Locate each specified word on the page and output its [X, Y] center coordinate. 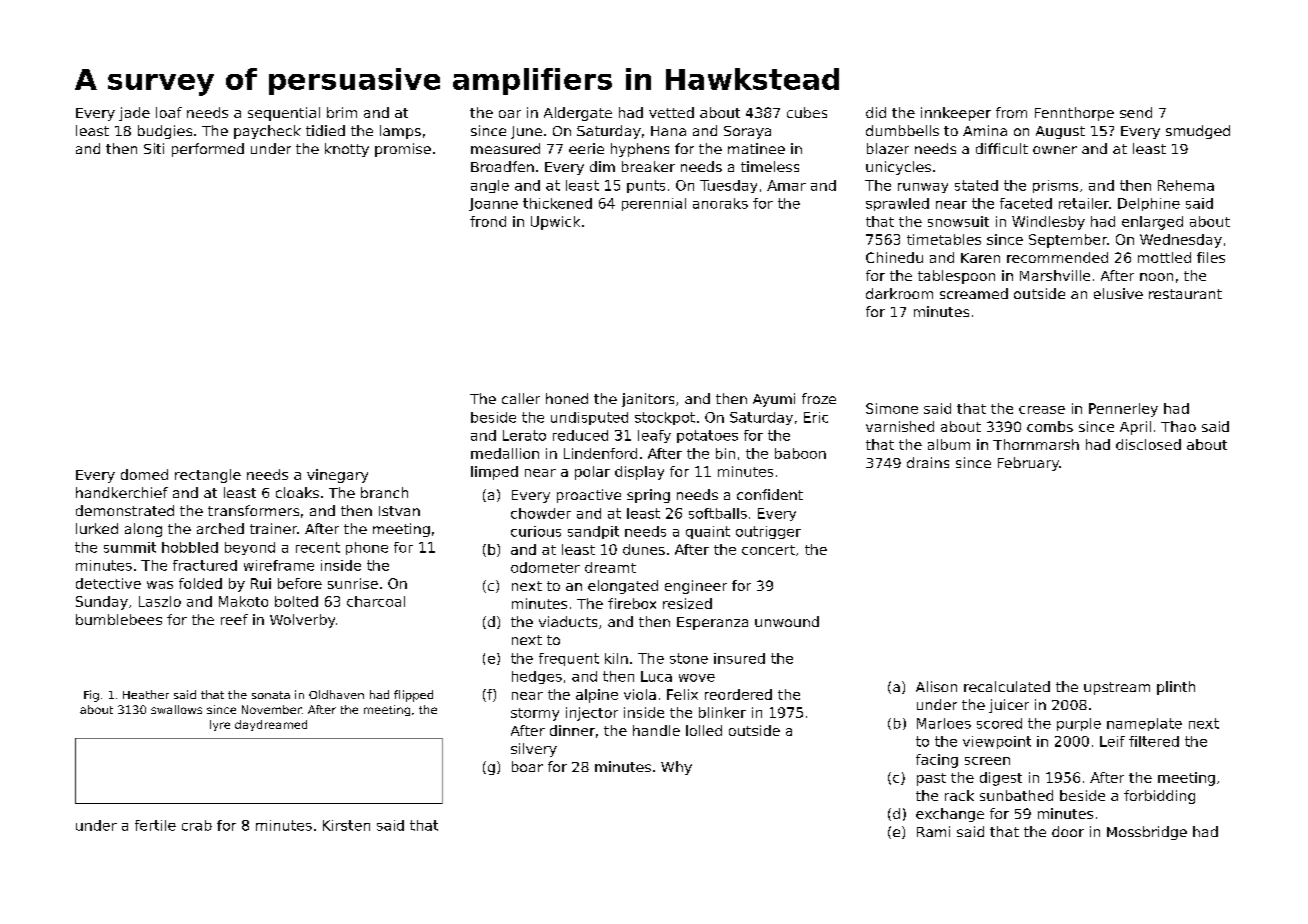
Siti [154, 148]
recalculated [1007, 686]
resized [687, 603]
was [160, 585]
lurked [97, 528]
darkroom [899, 293]
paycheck [267, 132]
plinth [1176, 688]
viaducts [568, 621]
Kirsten [346, 825]
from [1011, 112]
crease [1042, 410]
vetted [671, 112]
